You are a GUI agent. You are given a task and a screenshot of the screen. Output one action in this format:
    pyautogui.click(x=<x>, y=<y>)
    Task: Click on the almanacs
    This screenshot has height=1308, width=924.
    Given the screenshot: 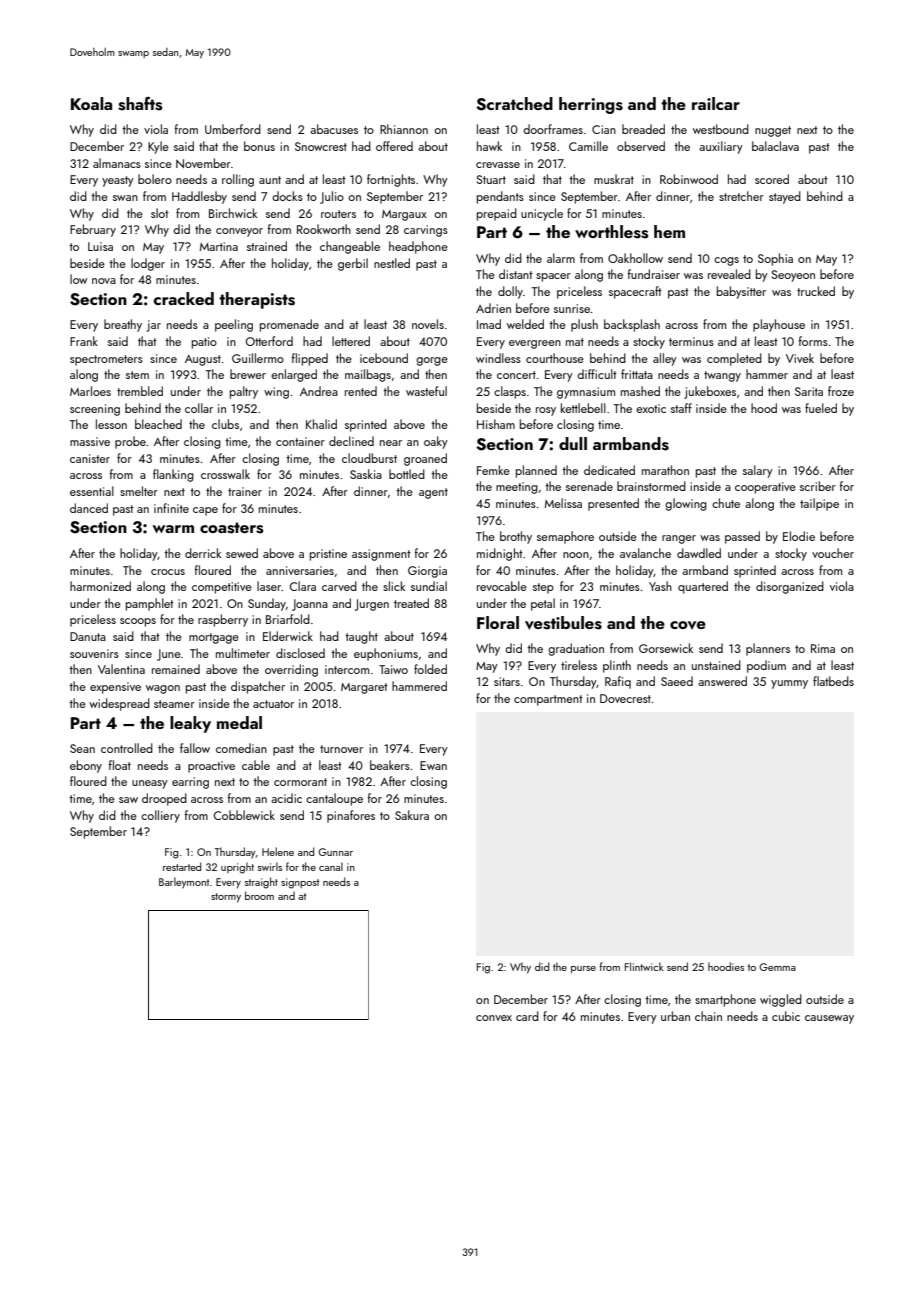 What is the action you would take?
    pyautogui.click(x=117, y=163)
